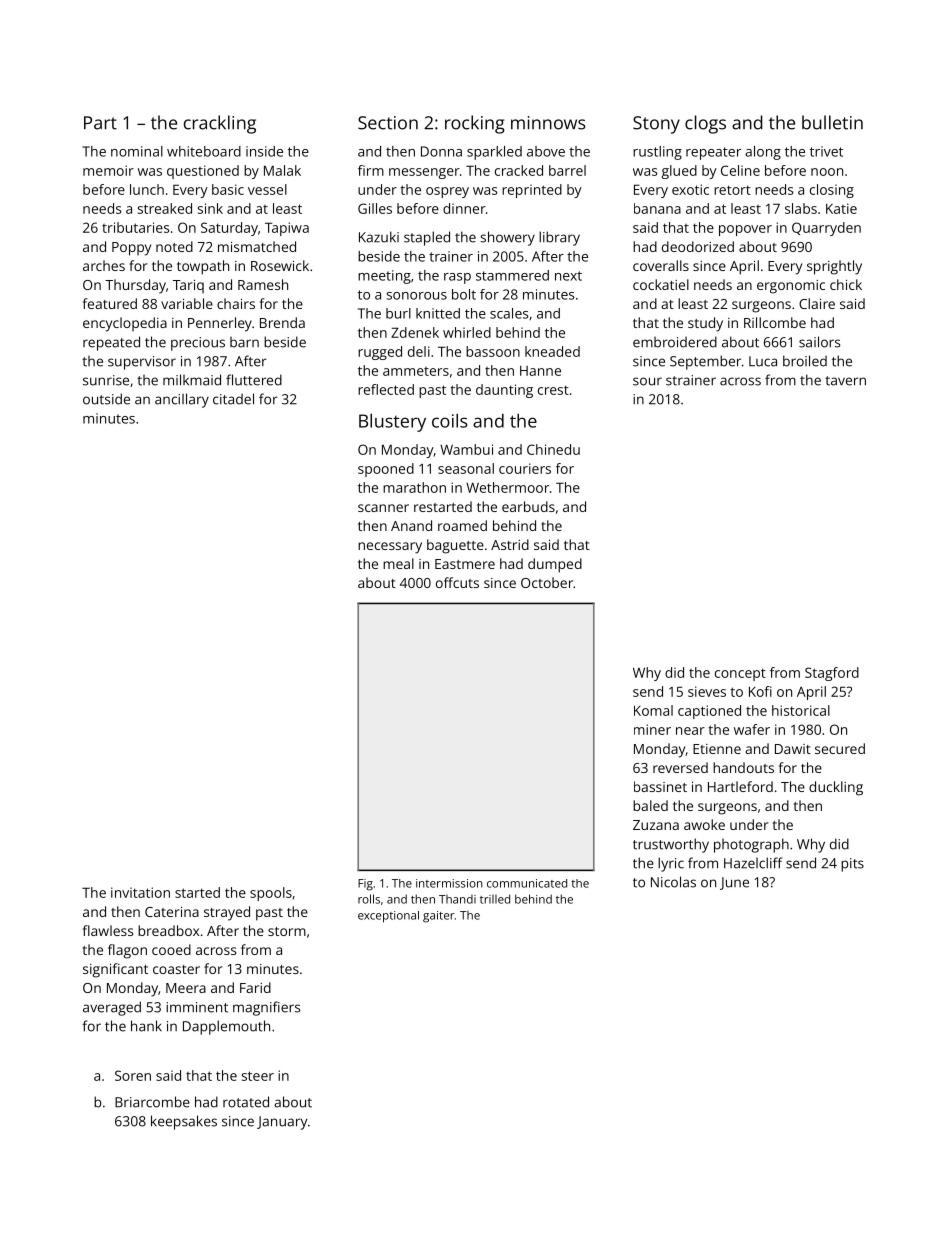 The image size is (952, 1233). What do you see at coordinates (282, 1123) in the document?
I see `January` at bounding box center [282, 1123].
